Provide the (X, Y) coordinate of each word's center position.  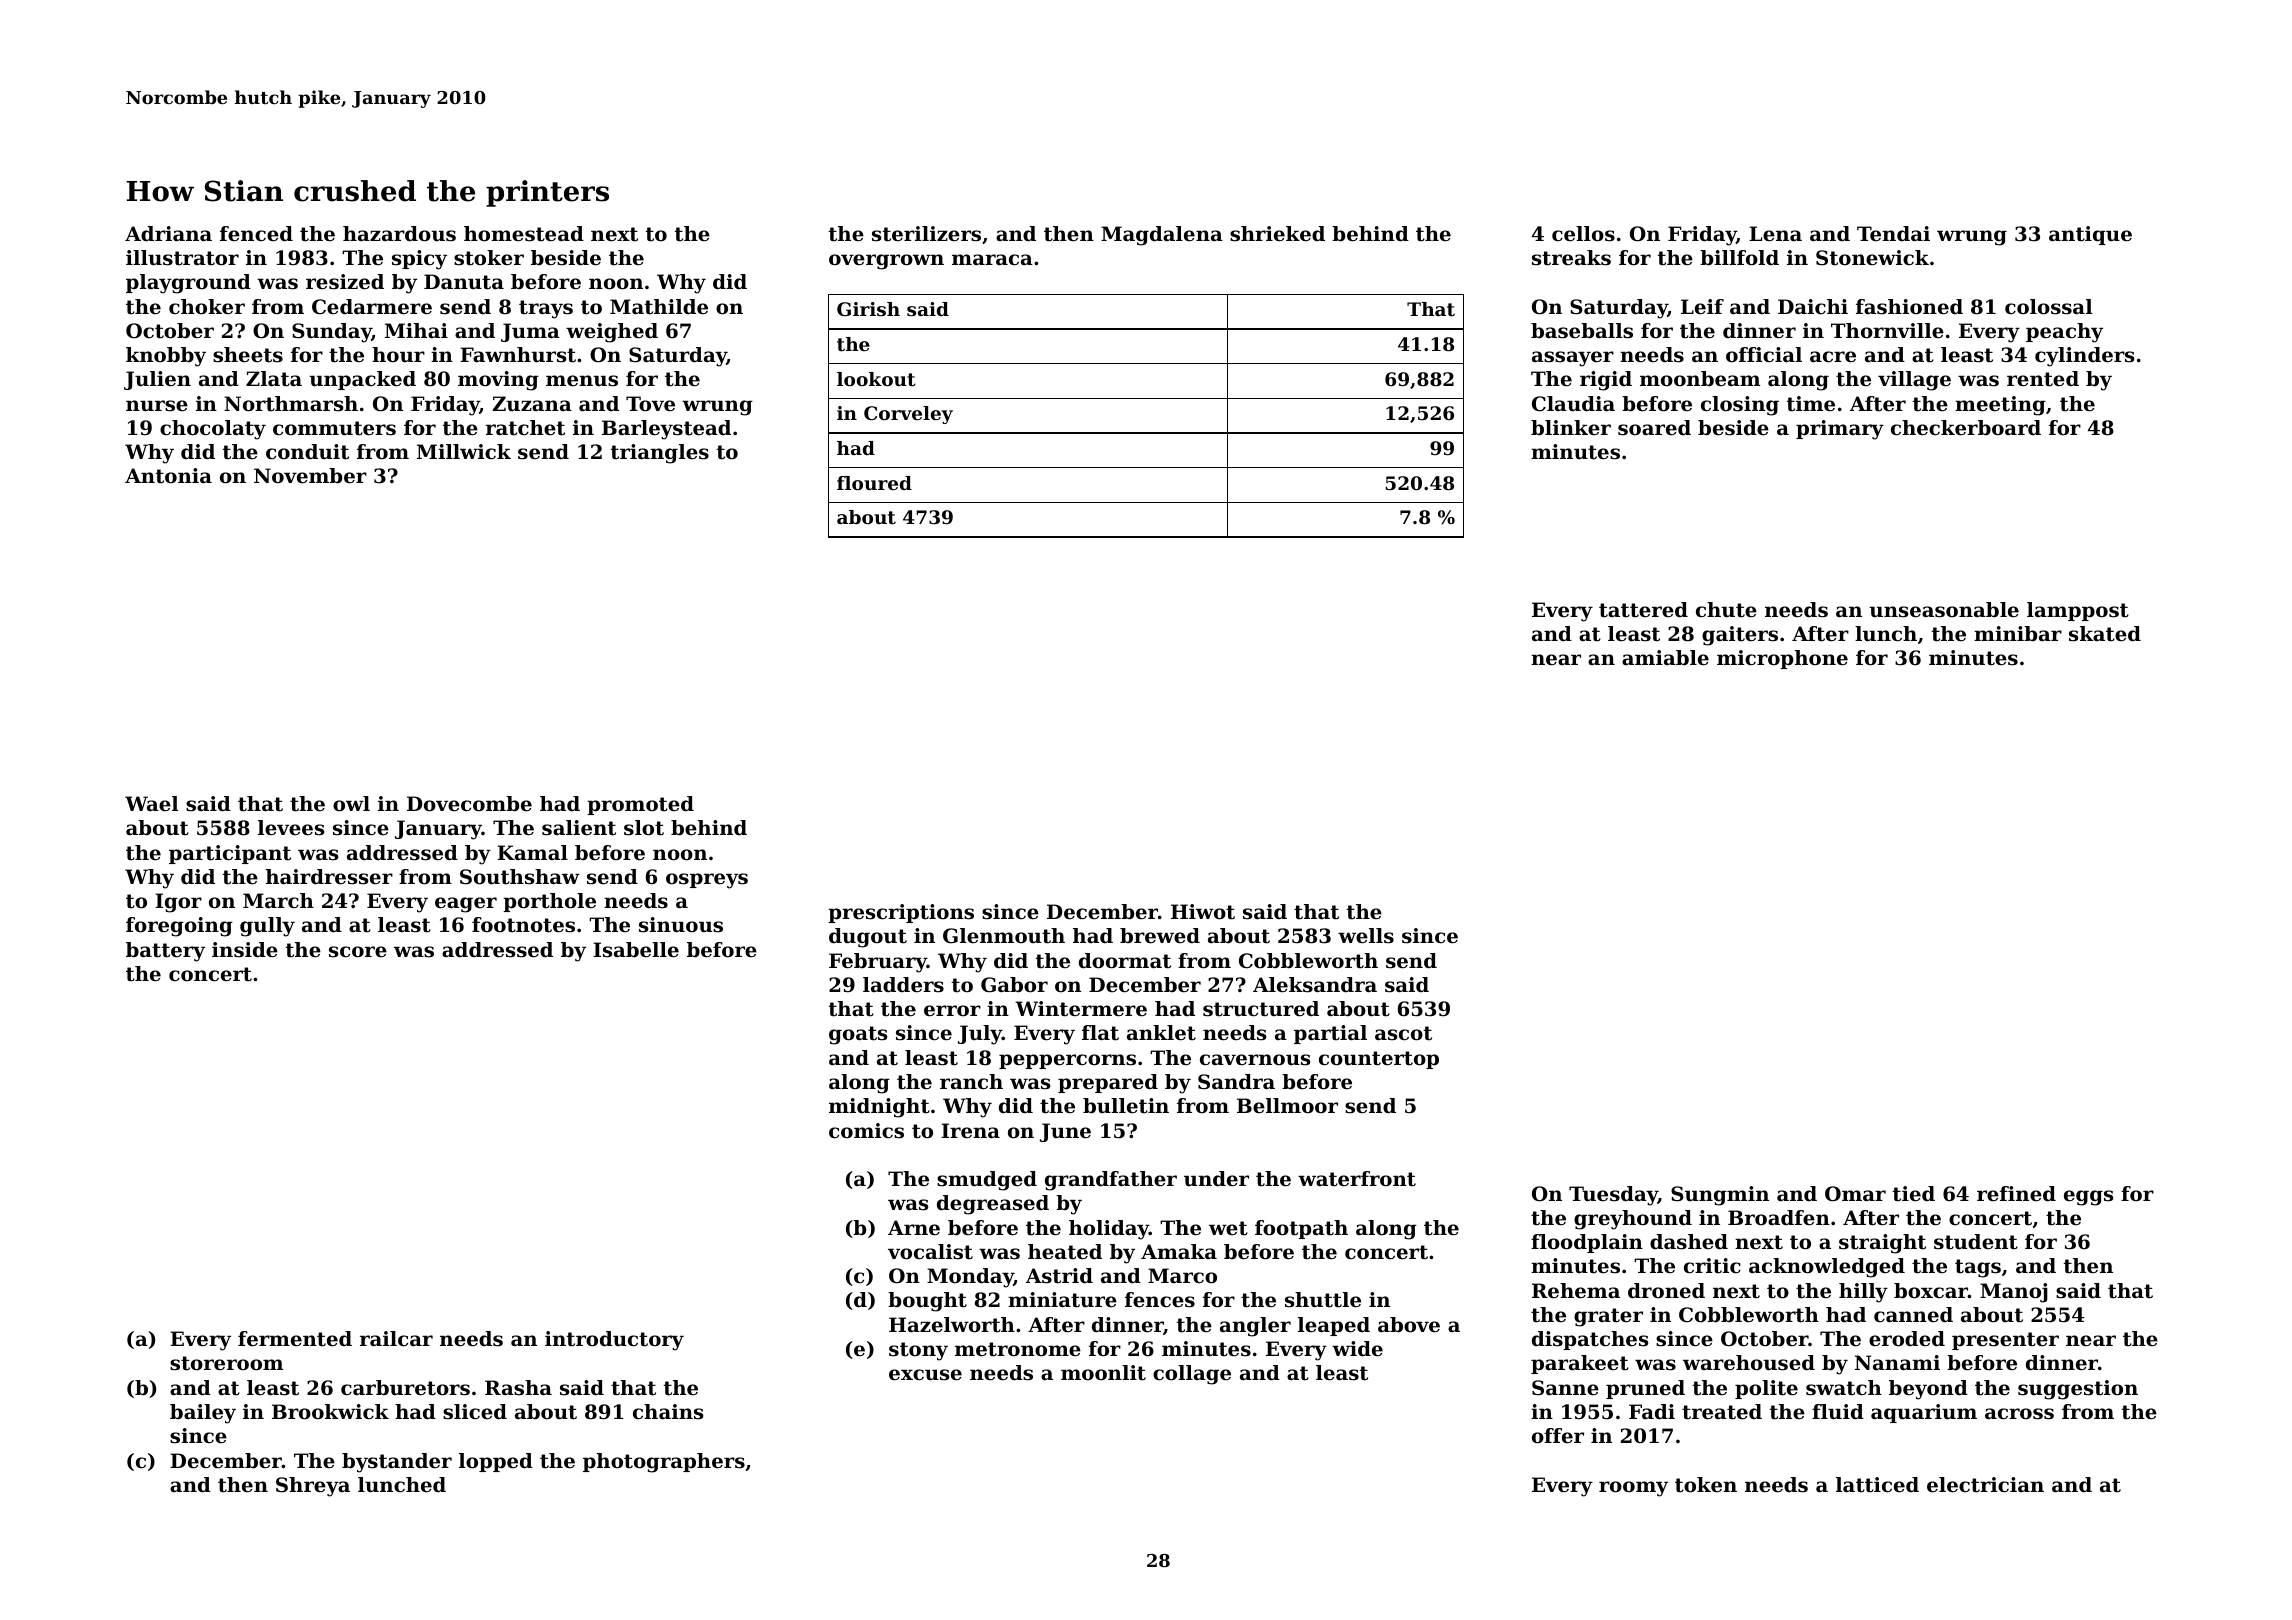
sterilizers (926, 234)
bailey (203, 1414)
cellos (1583, 234)
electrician (1985, 1485)
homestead (524, 234)
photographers (664, 1463)
